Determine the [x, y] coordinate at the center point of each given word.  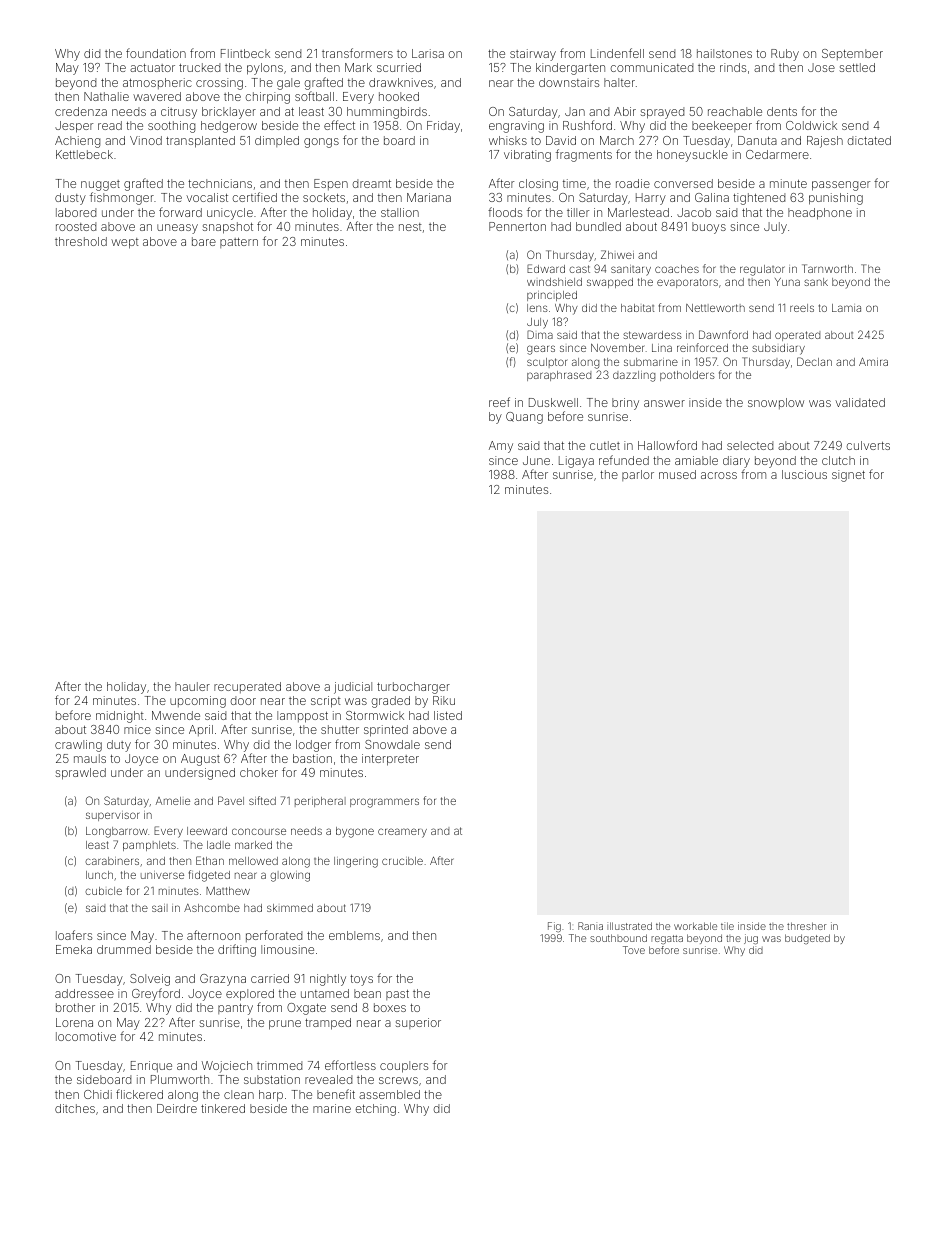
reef [499, 402]
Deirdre [177, 1108]
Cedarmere [777, 154]
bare [204, 241]
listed [448, 715]
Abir [625, 111]
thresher [807, 926]
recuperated [247, 687]
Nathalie [106, 96]
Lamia [846, 308]
